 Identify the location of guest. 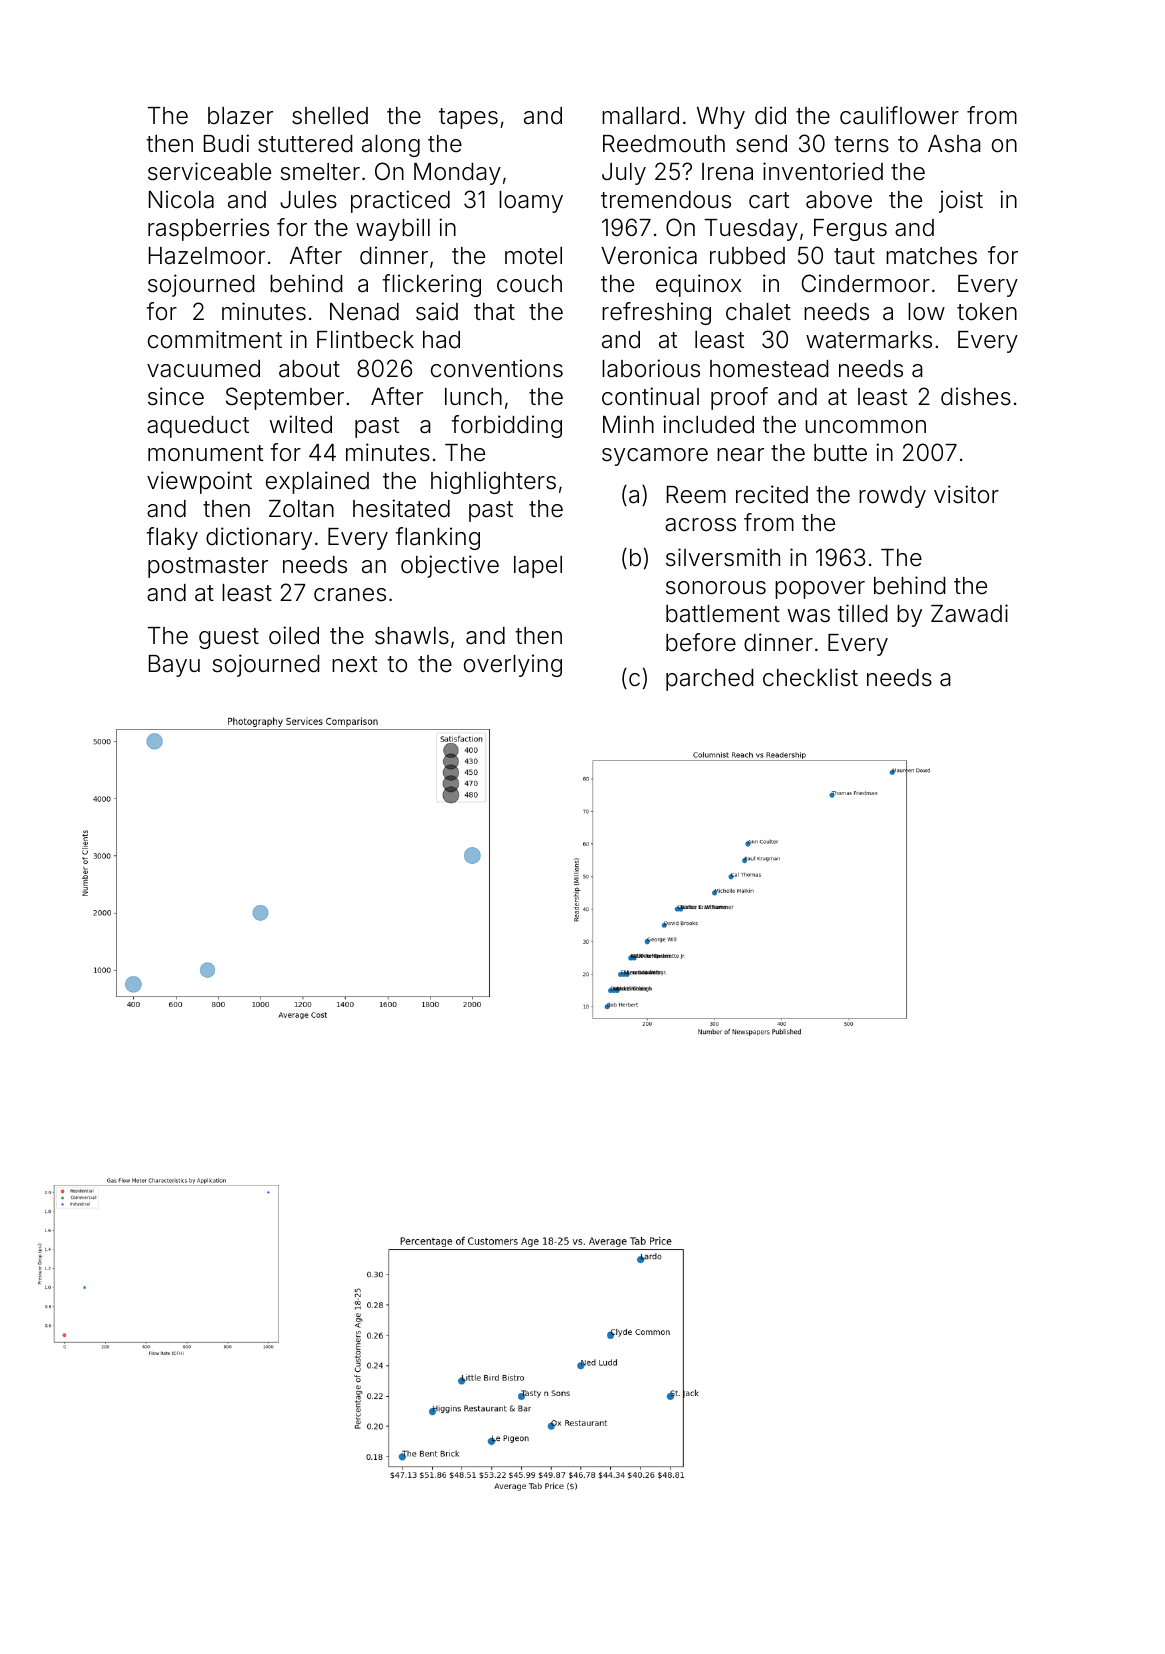
(229, 638).
